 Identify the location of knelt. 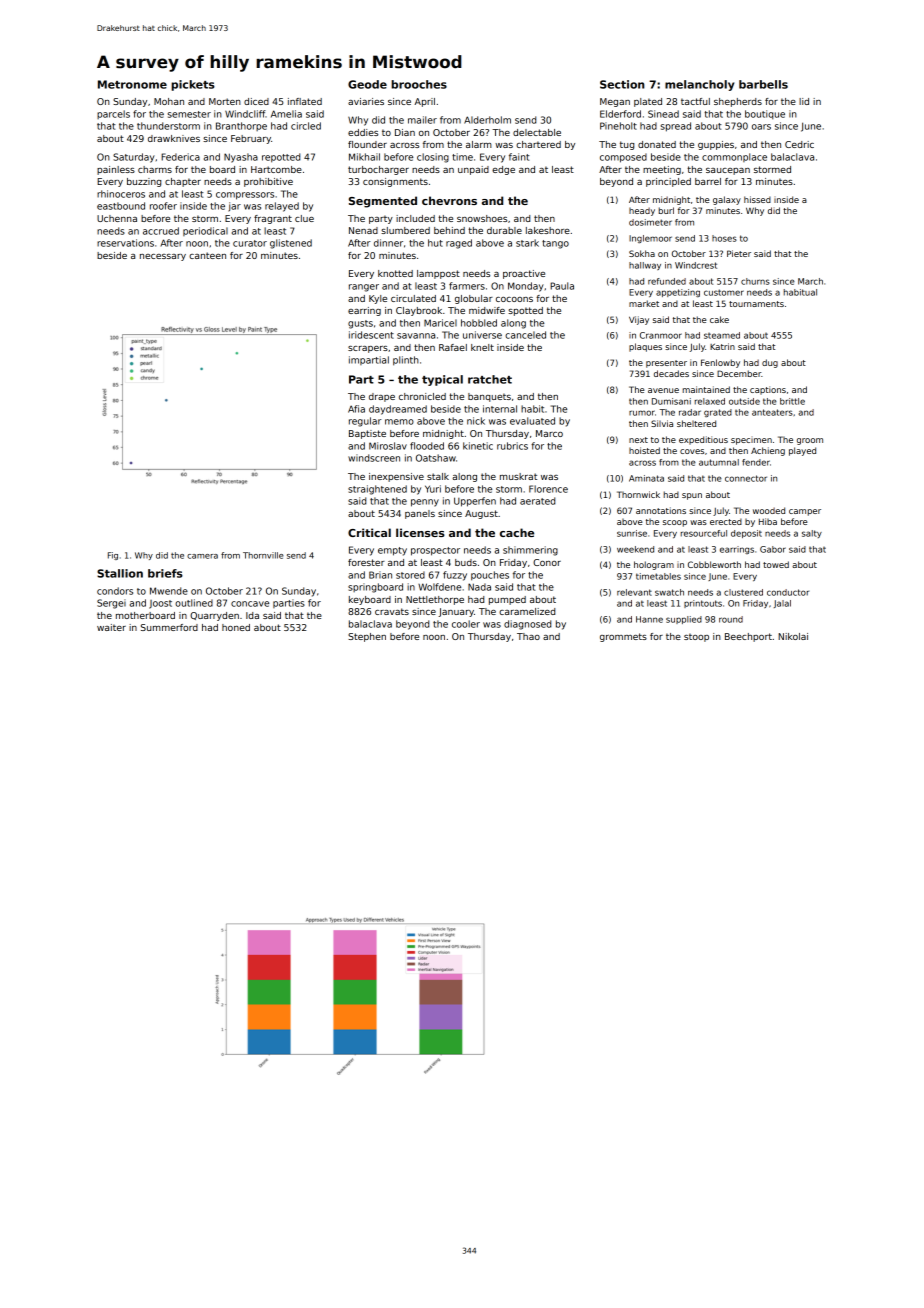
(482, 347).
